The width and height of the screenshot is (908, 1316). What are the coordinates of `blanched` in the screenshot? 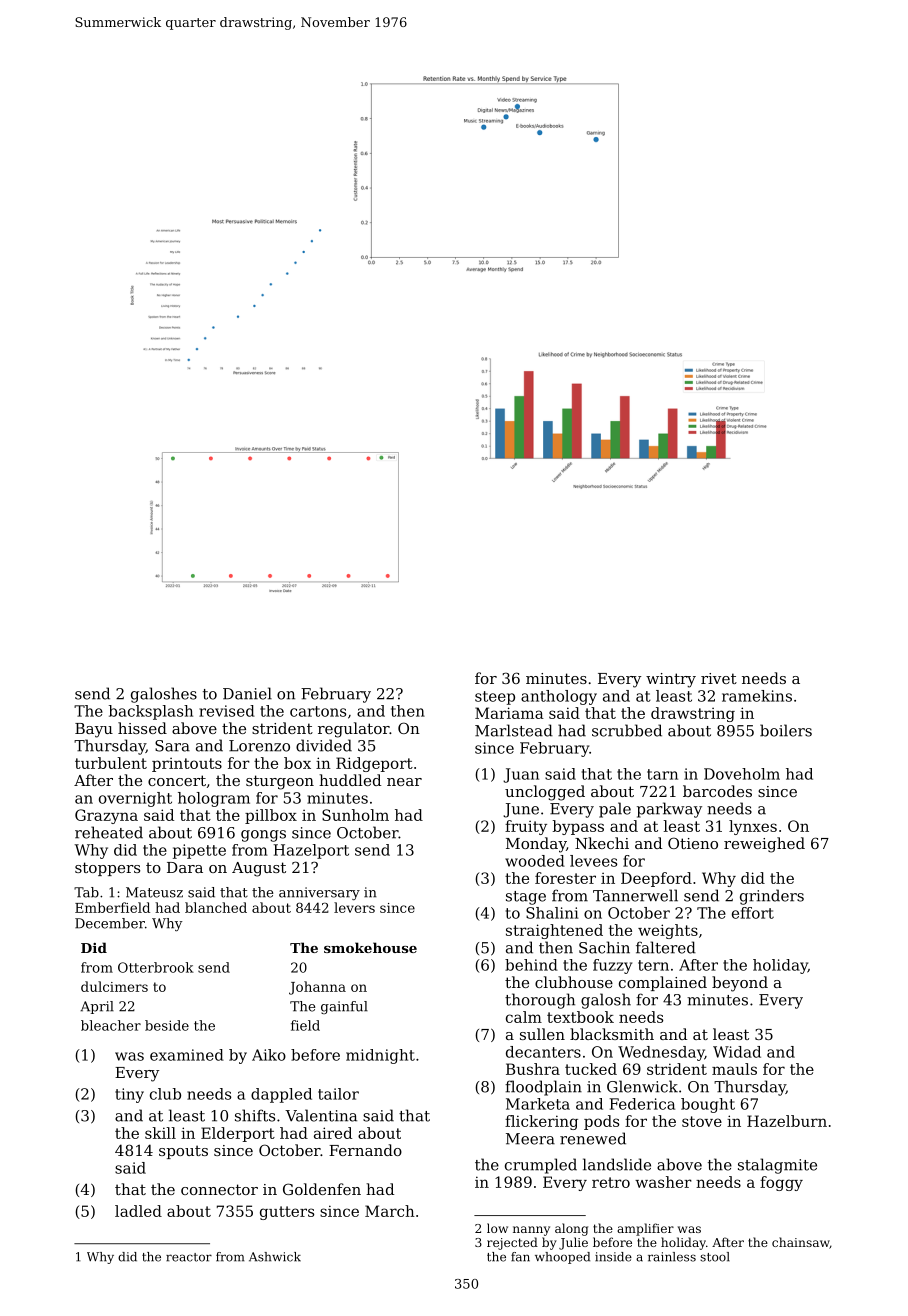 It's located at (216, 907).
